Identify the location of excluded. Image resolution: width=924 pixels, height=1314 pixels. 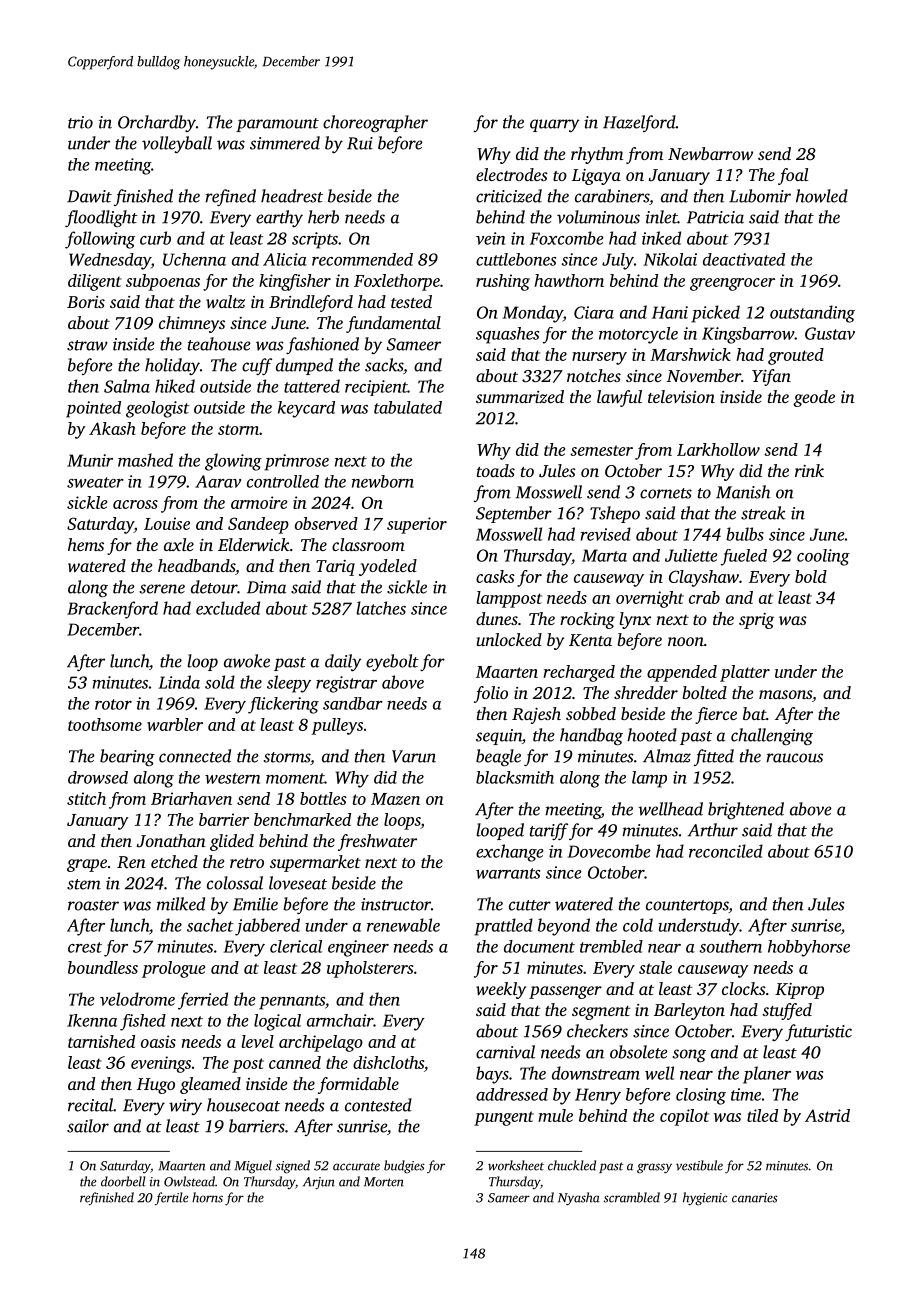
(228, 608).
